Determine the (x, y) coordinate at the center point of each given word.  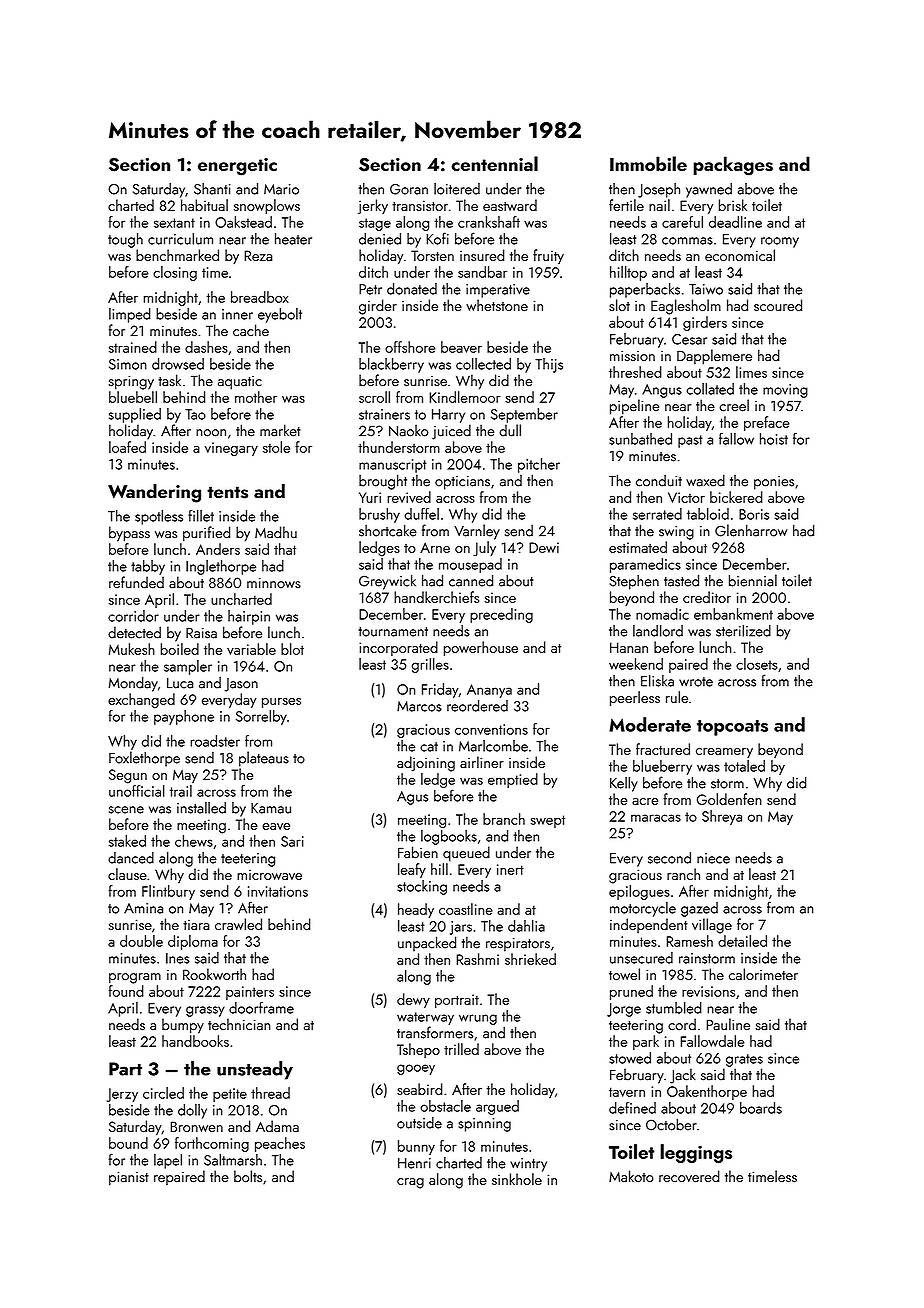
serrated (657, 514)
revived (409, 497)
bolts (248, 1176)
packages (733, 166)
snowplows (267, 206)
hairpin (249, 617)
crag (410, 1183)
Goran (409, 189)
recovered (689, 1176)
